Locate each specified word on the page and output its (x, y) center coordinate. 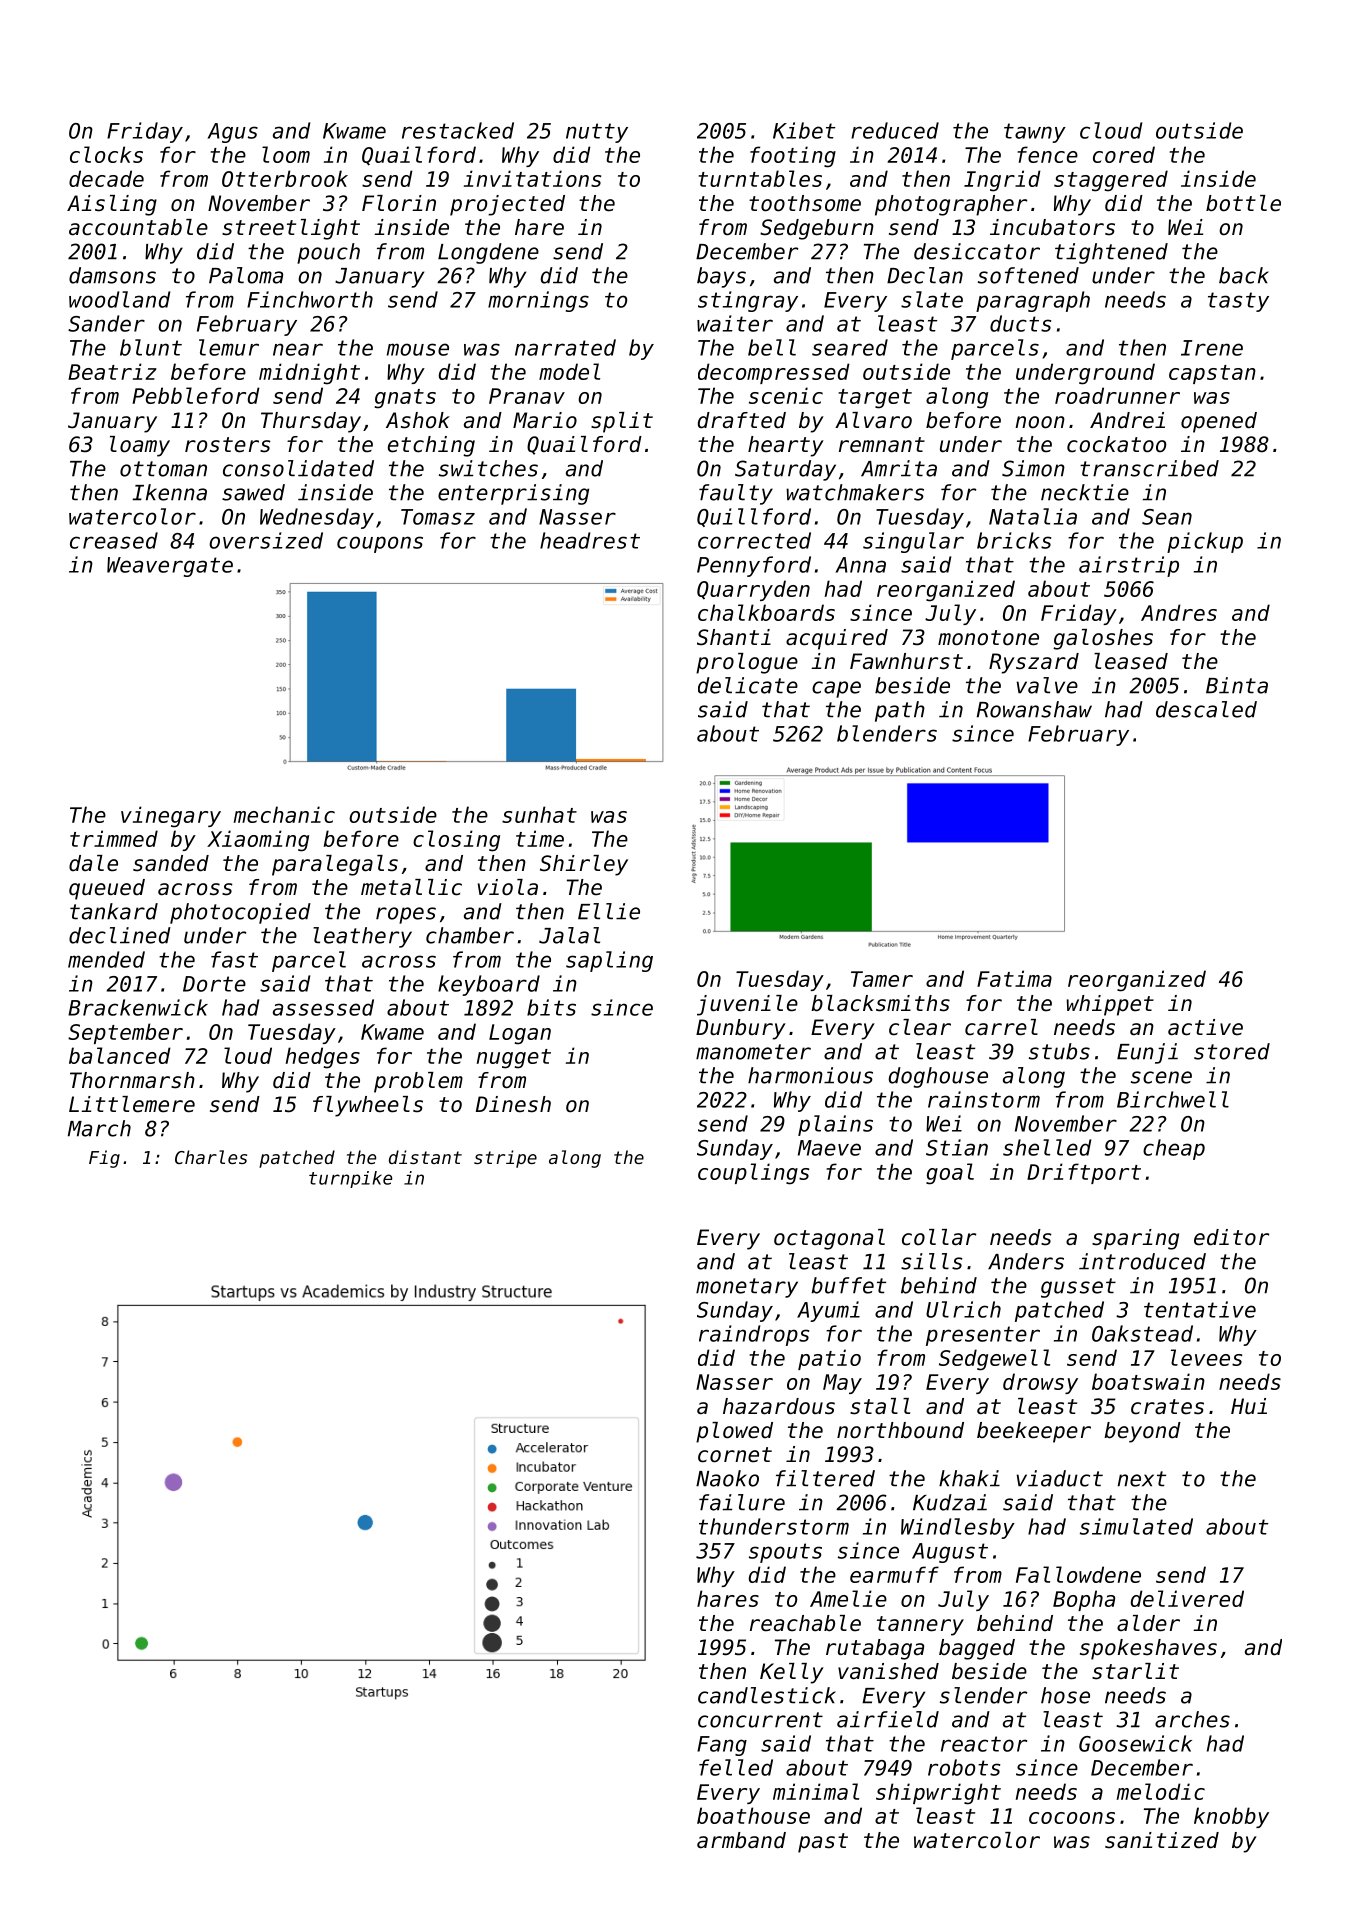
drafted (742, 420)
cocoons (1072, 1818)
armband (741, 1840)
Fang (722, 1746)
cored (1124, 154)
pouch (328, 253)
